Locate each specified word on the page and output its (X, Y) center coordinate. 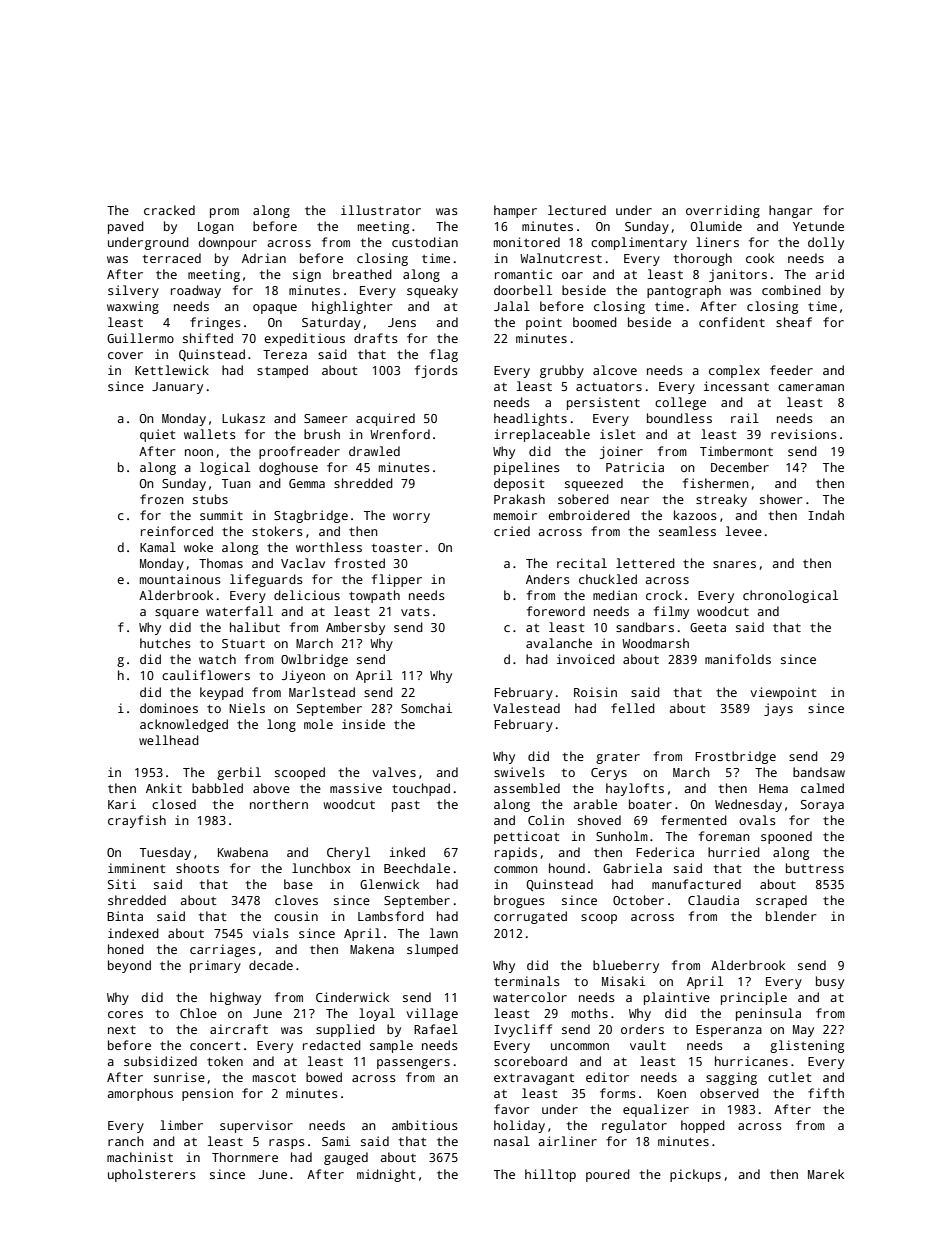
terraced (172, 258)
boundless (679, 418)
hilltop (550, 1175)
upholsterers (152, 1175)
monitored (527, 242)
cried (512, 531)
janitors (738, 275)
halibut (255, 627)
